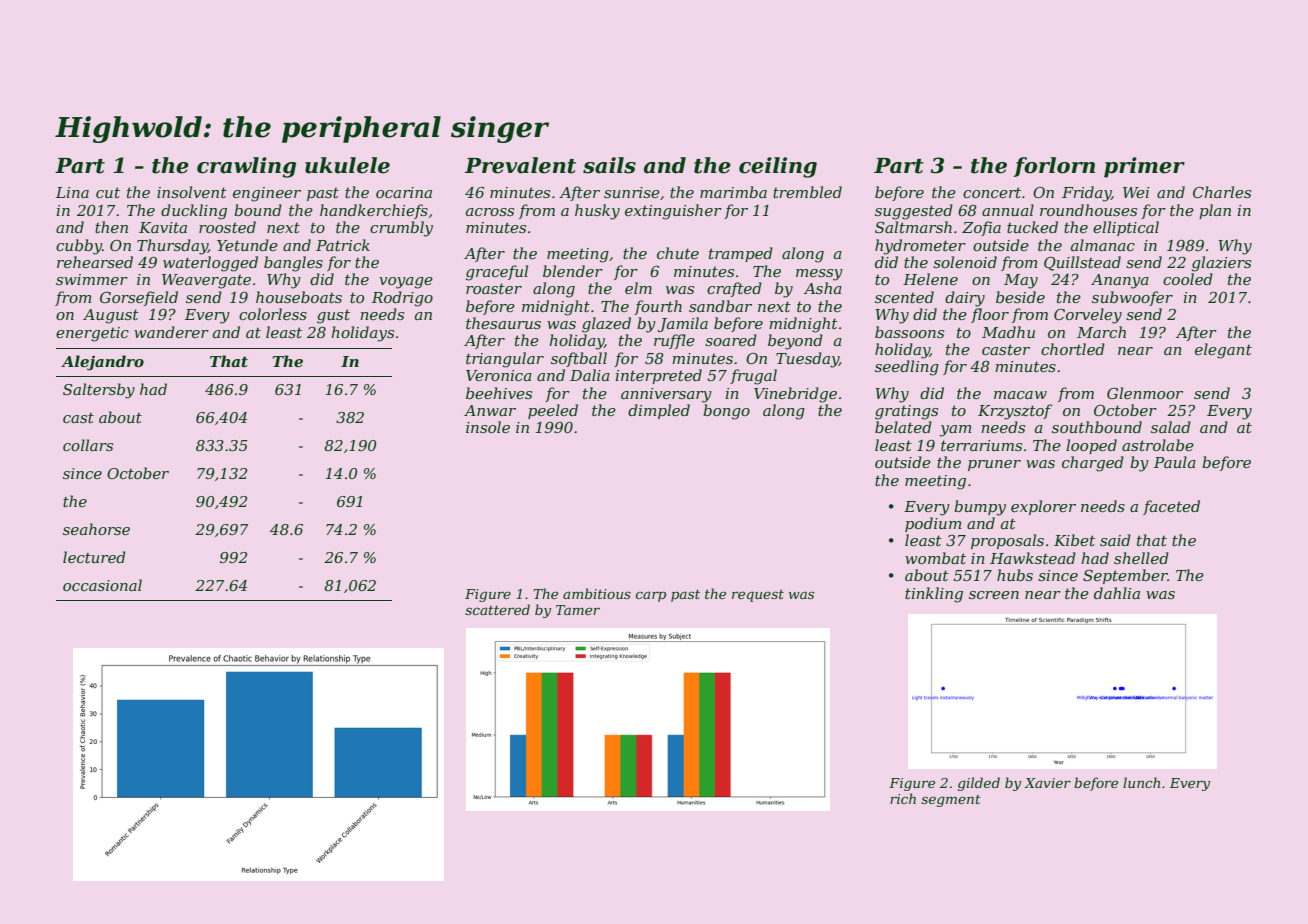 The image size is (1308, 924). Describe the element at coordinates (903, 798) in the screenshot. I see `rich` at that location.
